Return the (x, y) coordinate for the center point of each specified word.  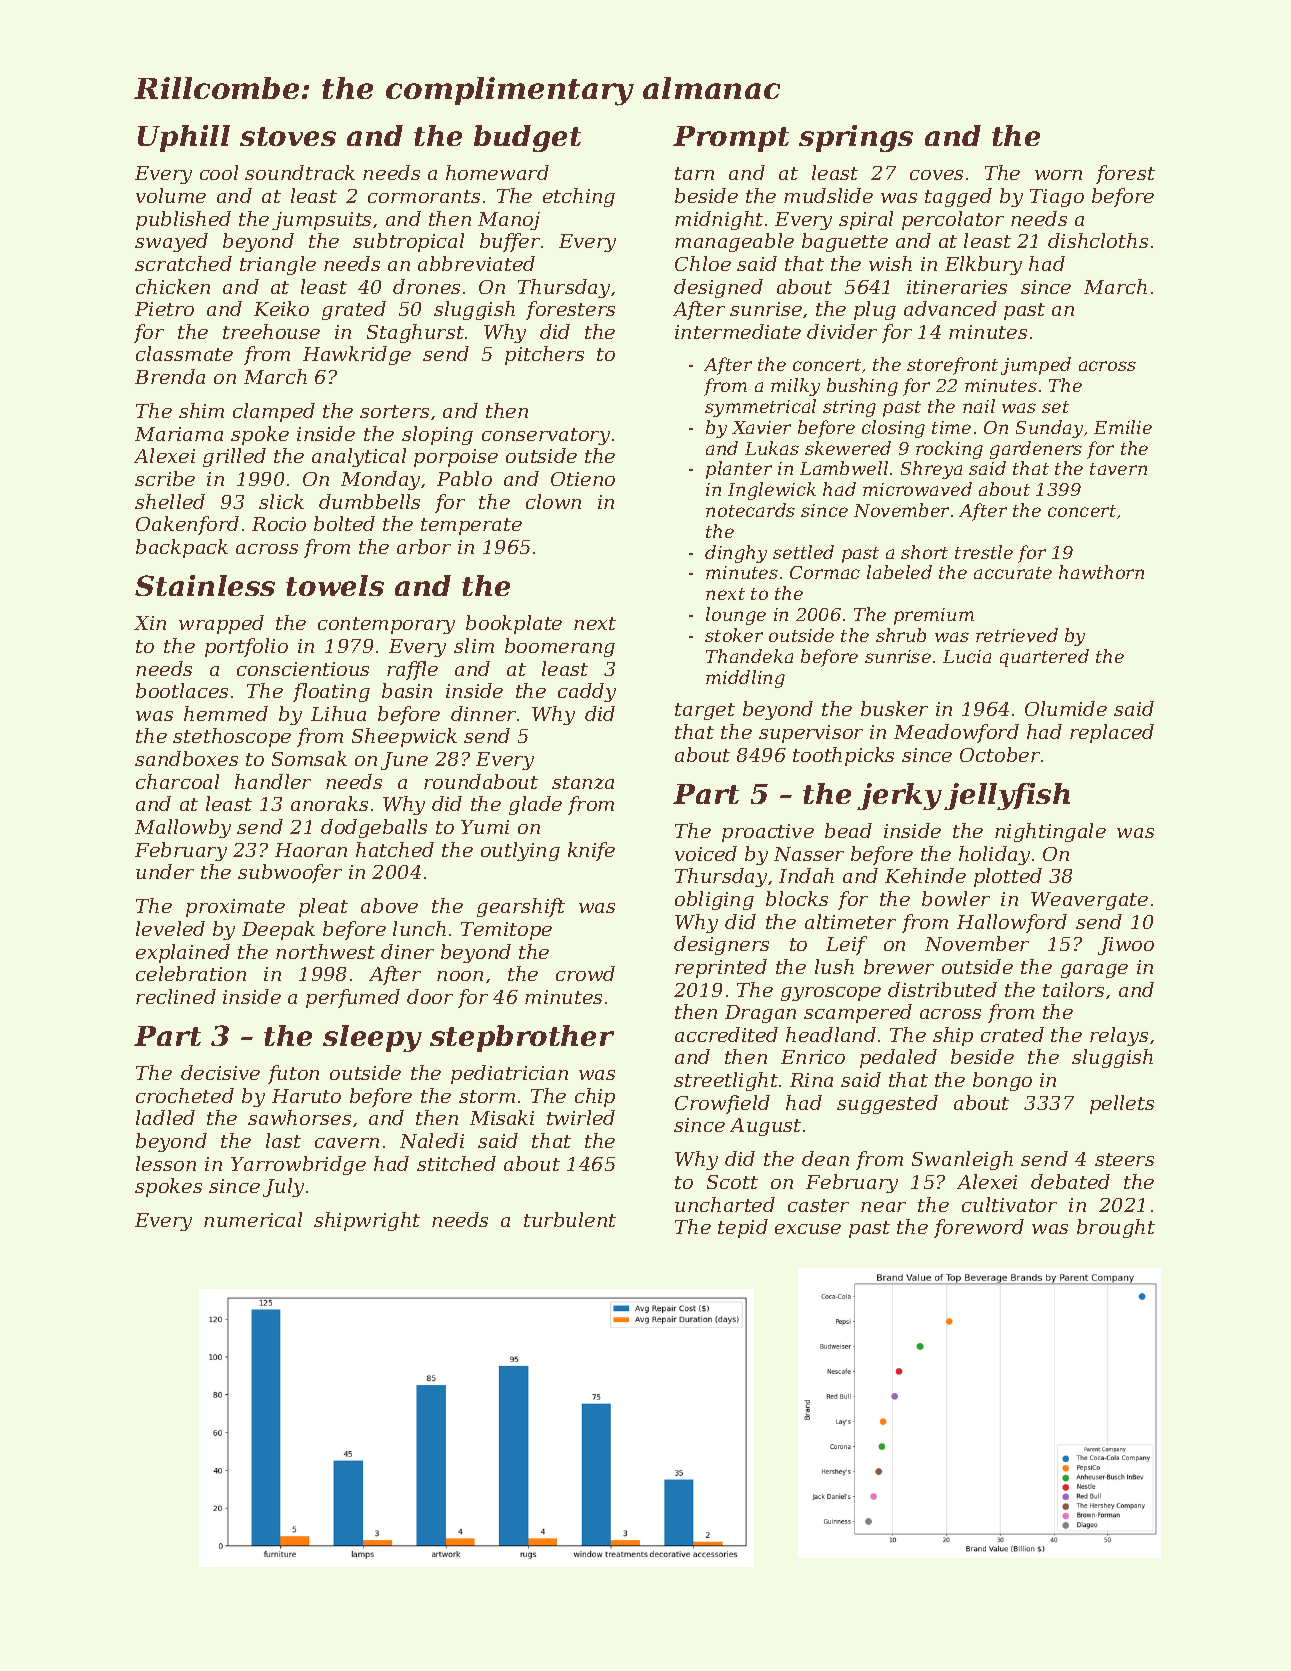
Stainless (205, 585)
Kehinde (925, 875)
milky (795, 387)
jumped (1036, 366)
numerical (253, 1219)
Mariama (179, 434)
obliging (714, 900)
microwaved (917, 489)
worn (1058, 175)
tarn (694, 173)
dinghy (736, 554)
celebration (191, 973)
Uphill (184, 138)
